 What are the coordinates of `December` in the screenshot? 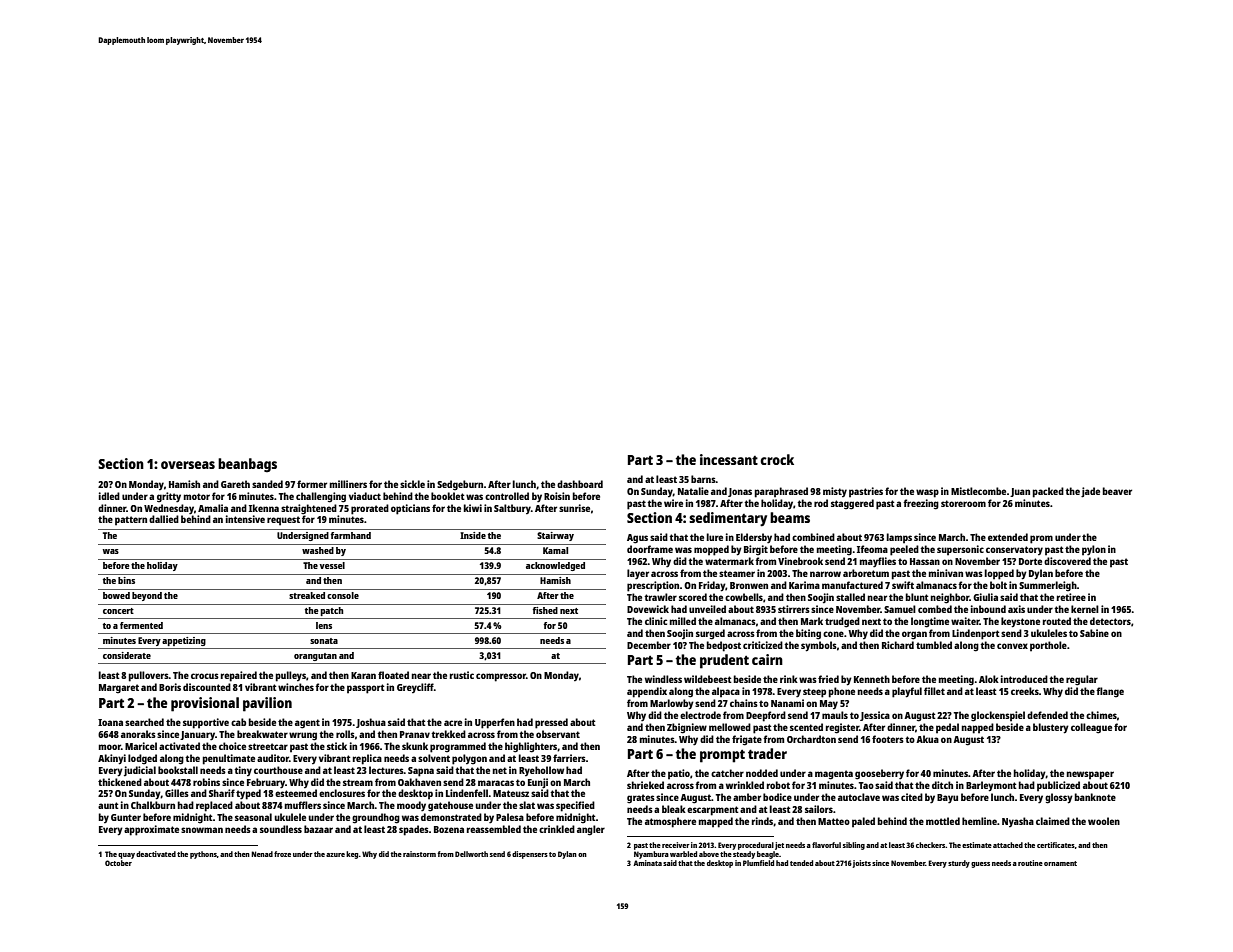 It's located at (649, 645).
